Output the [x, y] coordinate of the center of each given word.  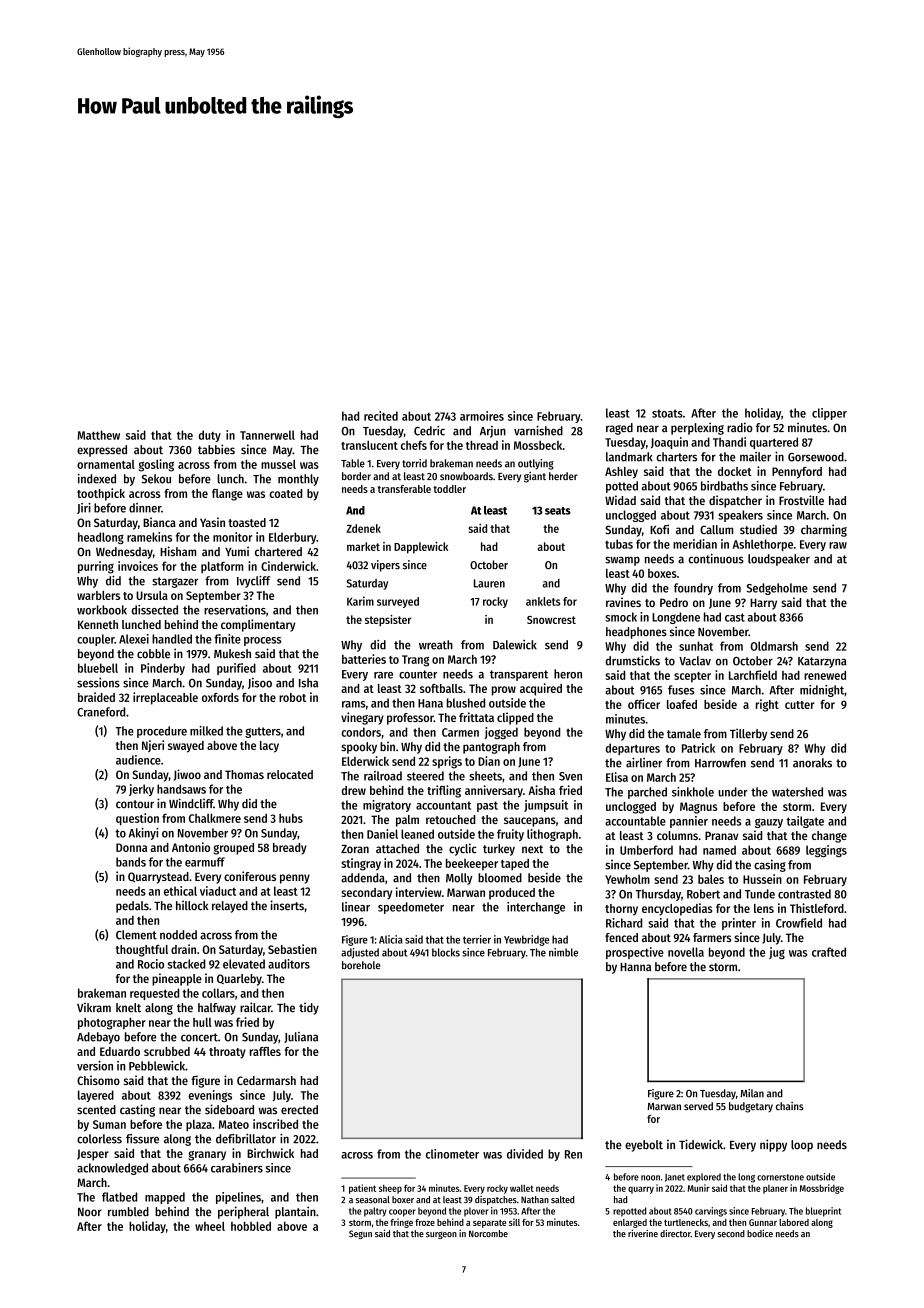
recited [381, 416]
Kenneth [98, 624]
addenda [363, 878]
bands [131, 862]
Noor [90, 1212]
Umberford [646, 850]
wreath [436, 645]
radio [740, 427]
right [767, 705]
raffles [265, 1051]
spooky [359, 748]
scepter [692, 677]
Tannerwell [267, 435]
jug [777, 953]
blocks [446, 952]
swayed [186, 747]
